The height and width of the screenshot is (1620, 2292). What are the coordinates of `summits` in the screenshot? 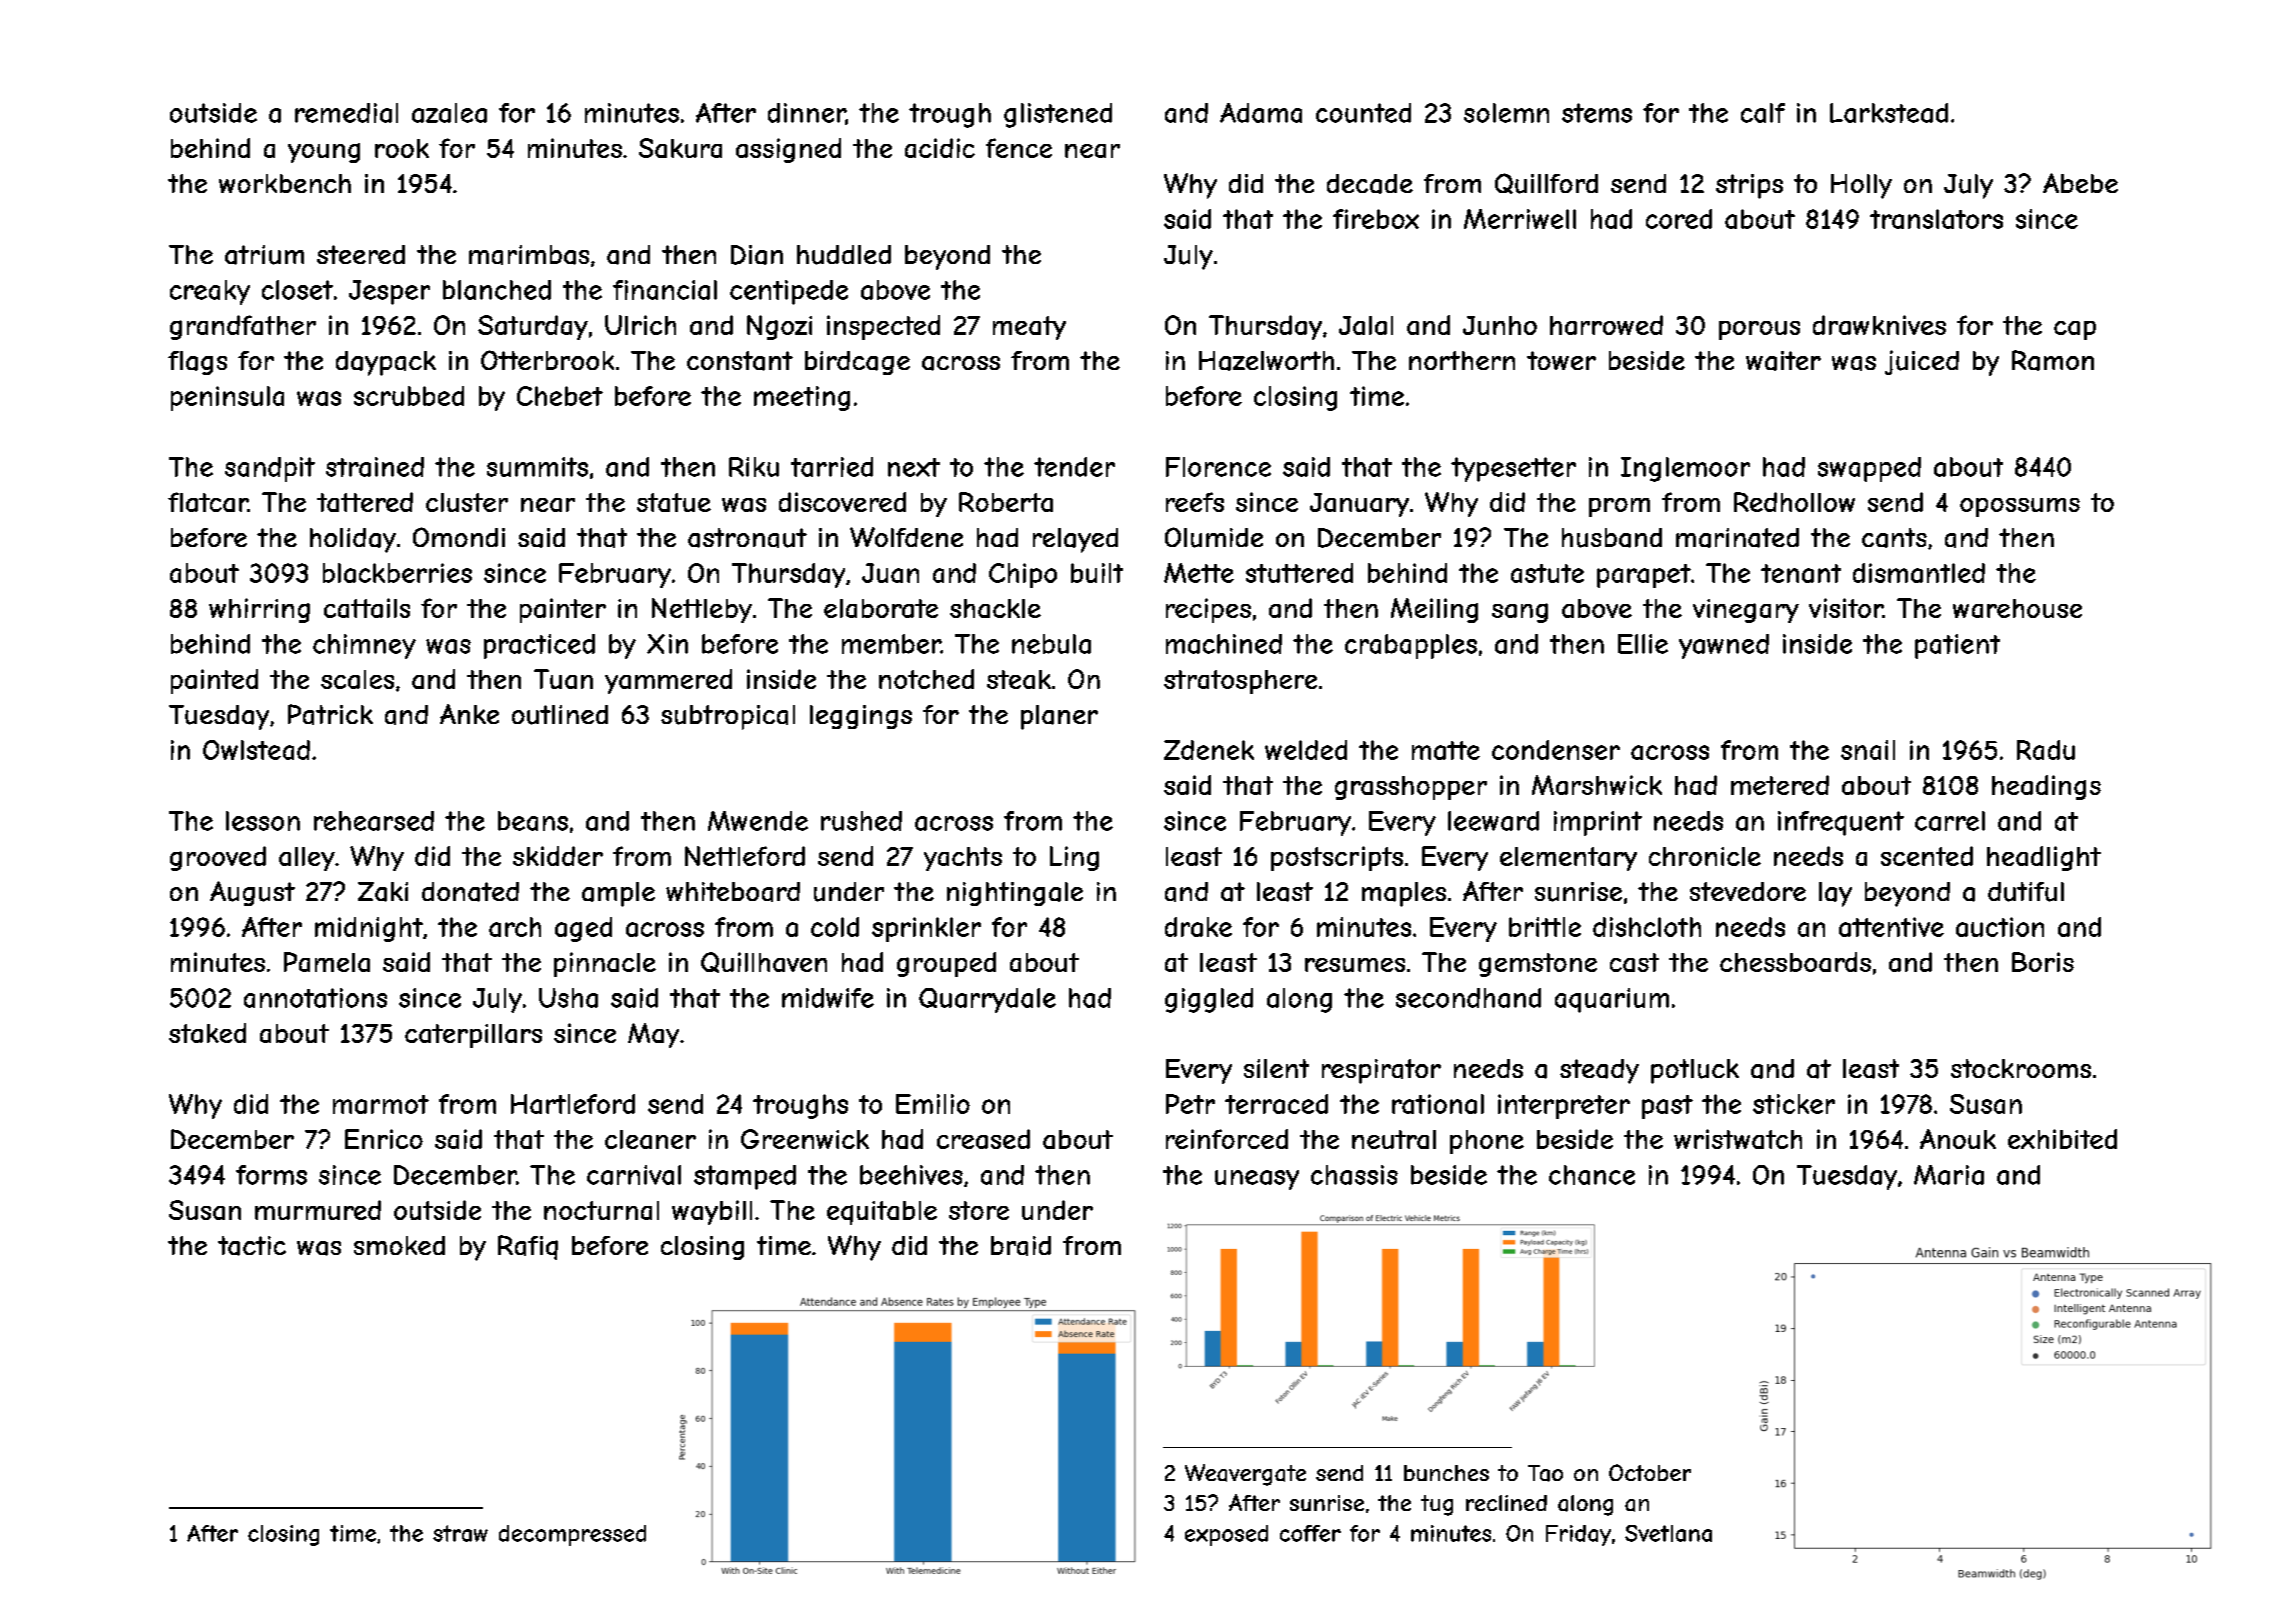 It's located at (537, 467).
